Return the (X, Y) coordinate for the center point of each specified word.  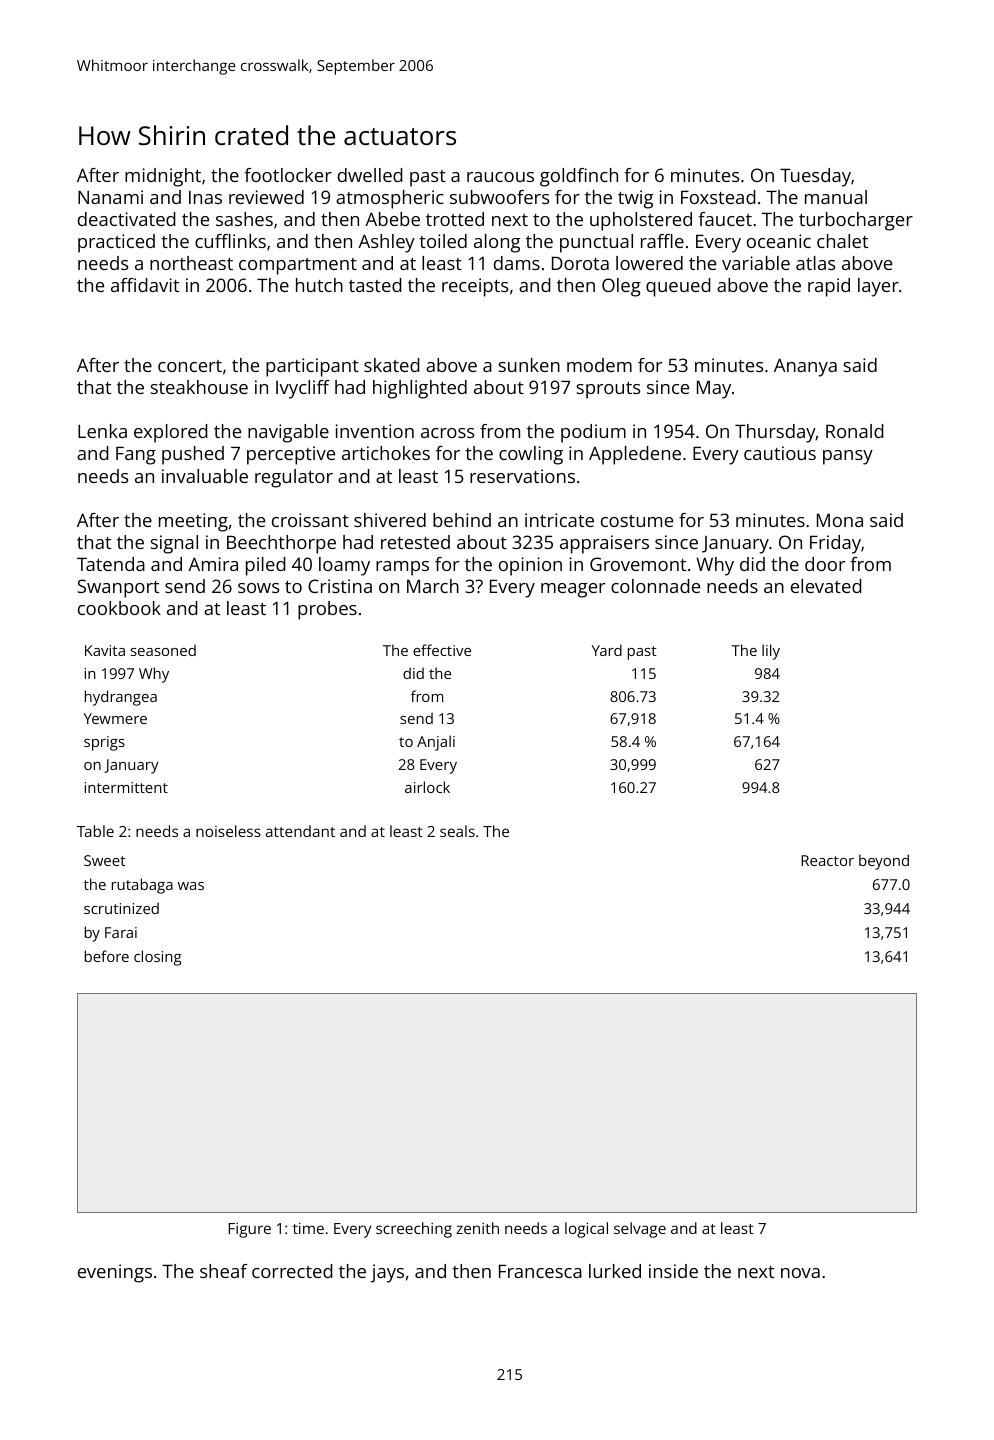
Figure (250, 1230)
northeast (191, 263)
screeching (414, 1230)
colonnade (655, 586)
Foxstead (718, 197)
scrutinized (121, 908)
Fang (136, 455)
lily (771, 652)
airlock (427, 787)
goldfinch (579, 177)
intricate (559, 520)
